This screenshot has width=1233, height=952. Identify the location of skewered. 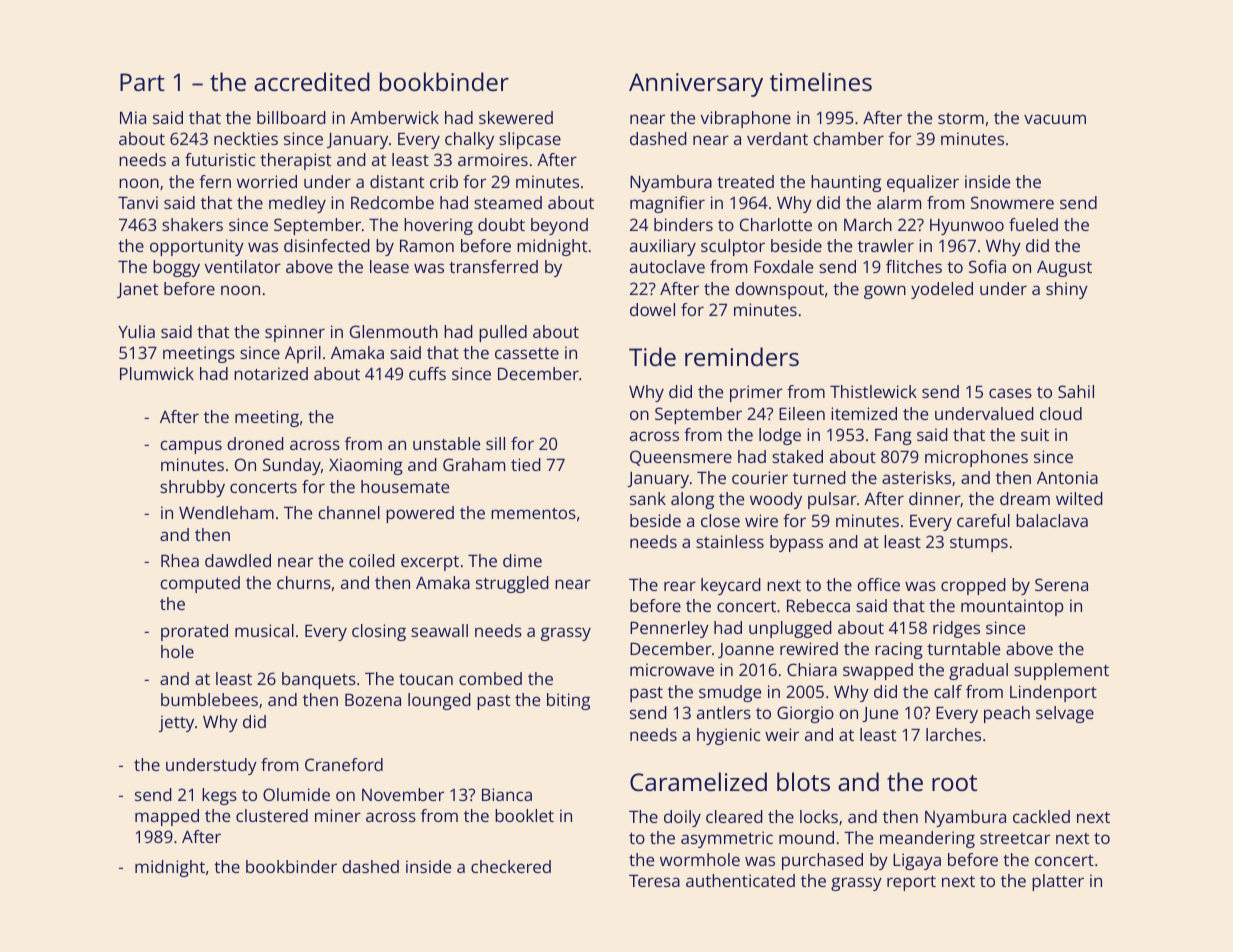
(516, 117).
